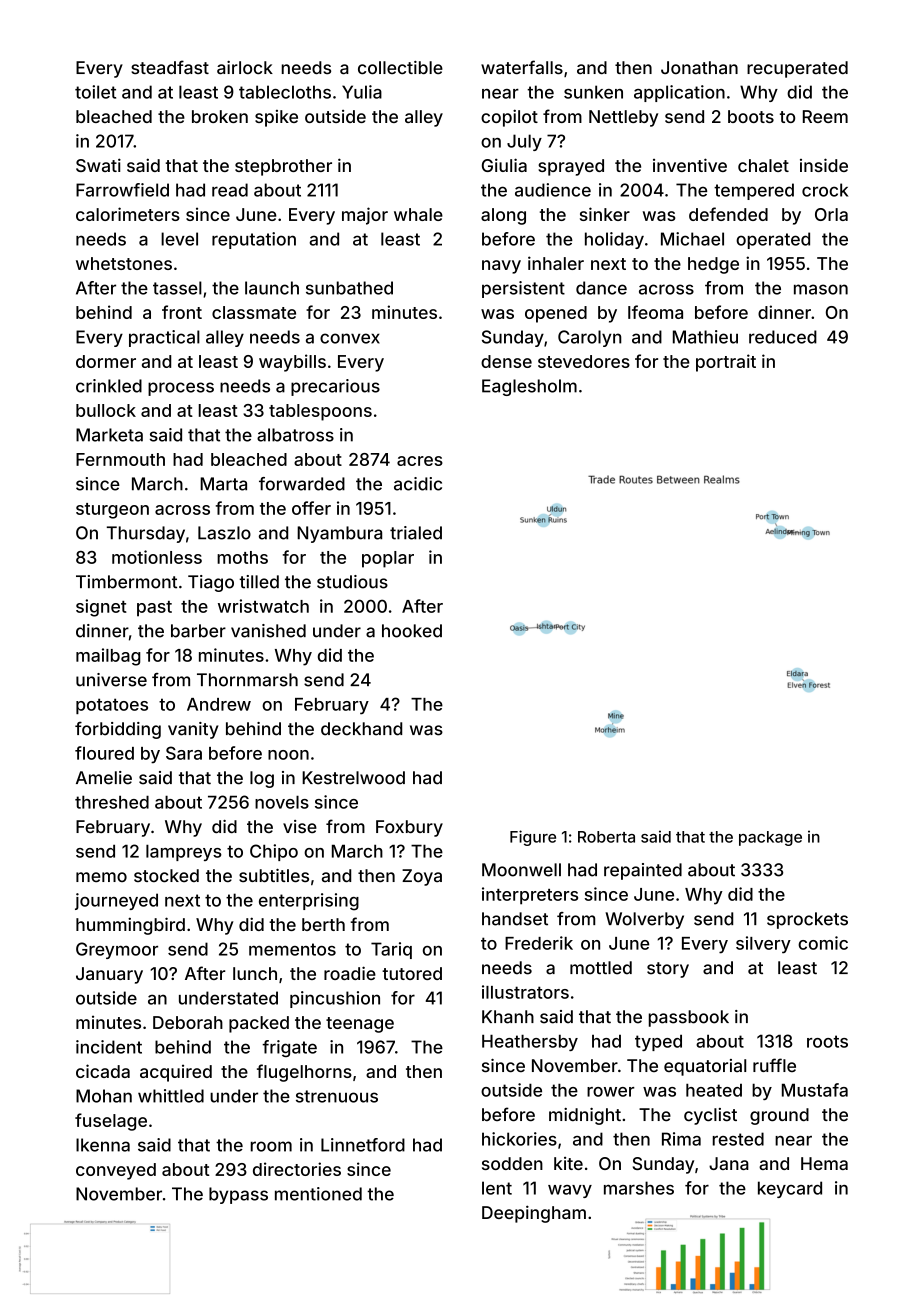 Image resolution: width=924 pixels, height=1314 pixels. Describe the element at coordinates (623, 118) in the screenshot. I see `Nettleby` at that location.
